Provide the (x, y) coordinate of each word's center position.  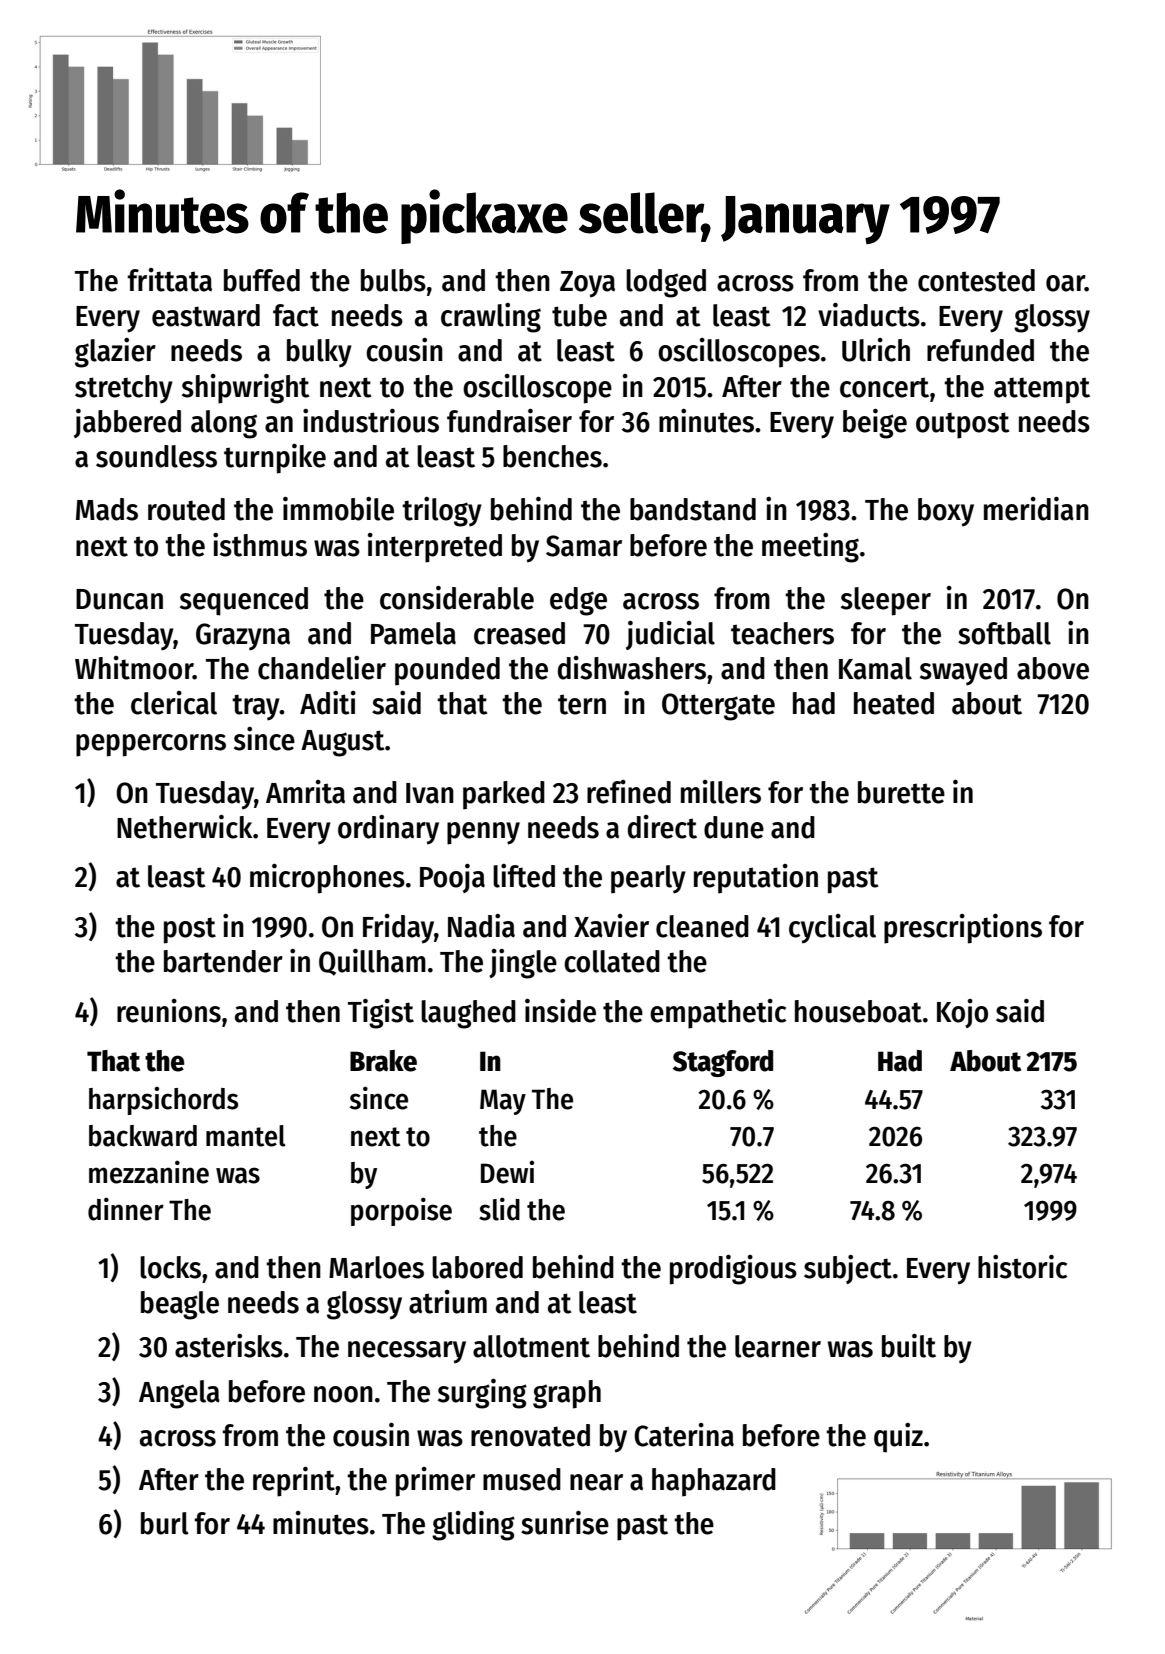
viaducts (869, 315)
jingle (523, 964)
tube (579, 315)
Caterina (684, 1435)
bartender (223, 961)
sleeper (886, 601)
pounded (447, 671)
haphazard (714, 1482)
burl (165, 1523)
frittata (169, 280)
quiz (898, 1438)
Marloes (376, 1267)
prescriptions (963, 929)
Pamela (413, 633)
